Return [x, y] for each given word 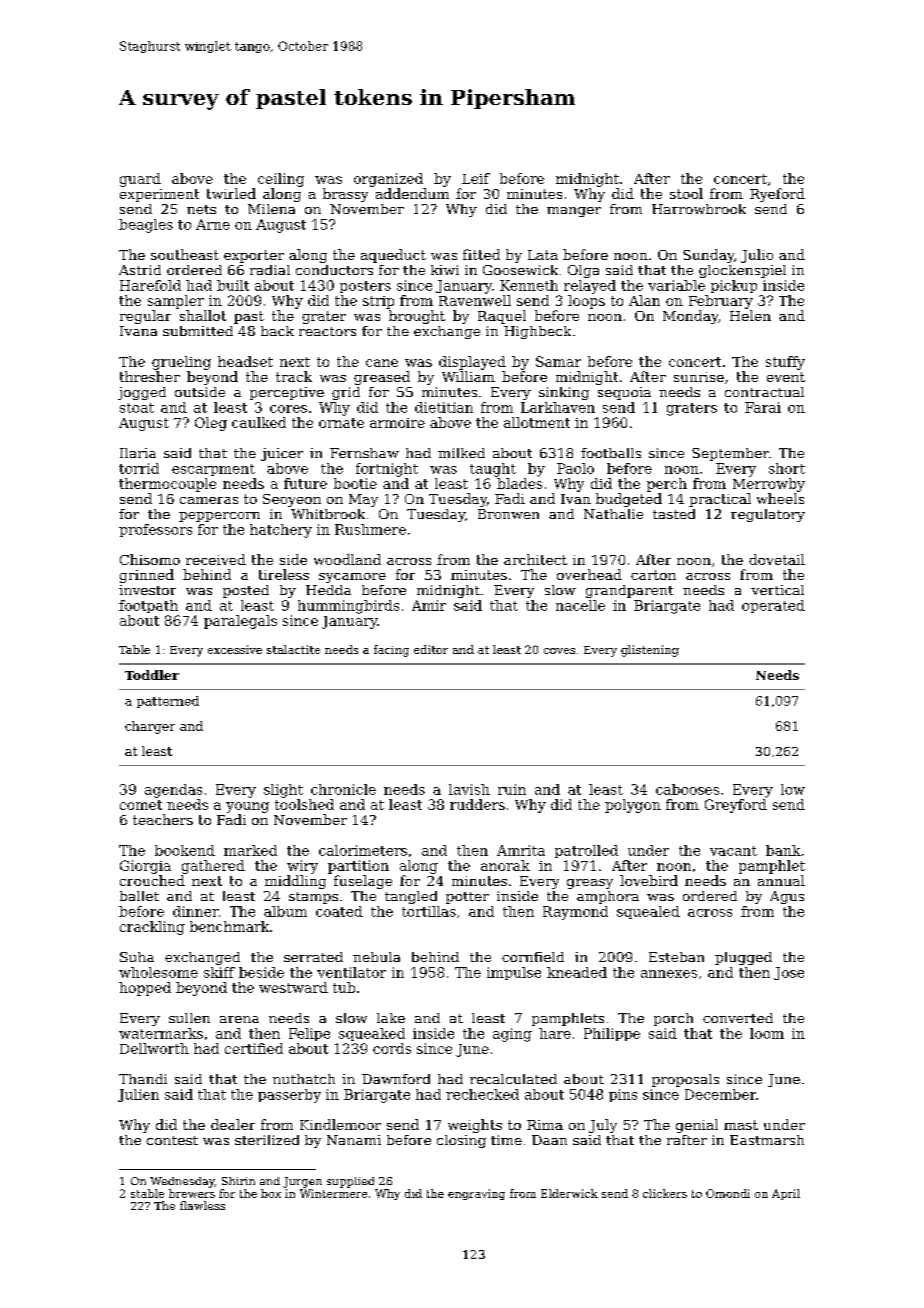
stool [686, 193]
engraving [476, 1194]
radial [270, 270]
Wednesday [182, 1182]
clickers [665, 1193]
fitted [481, 254]
